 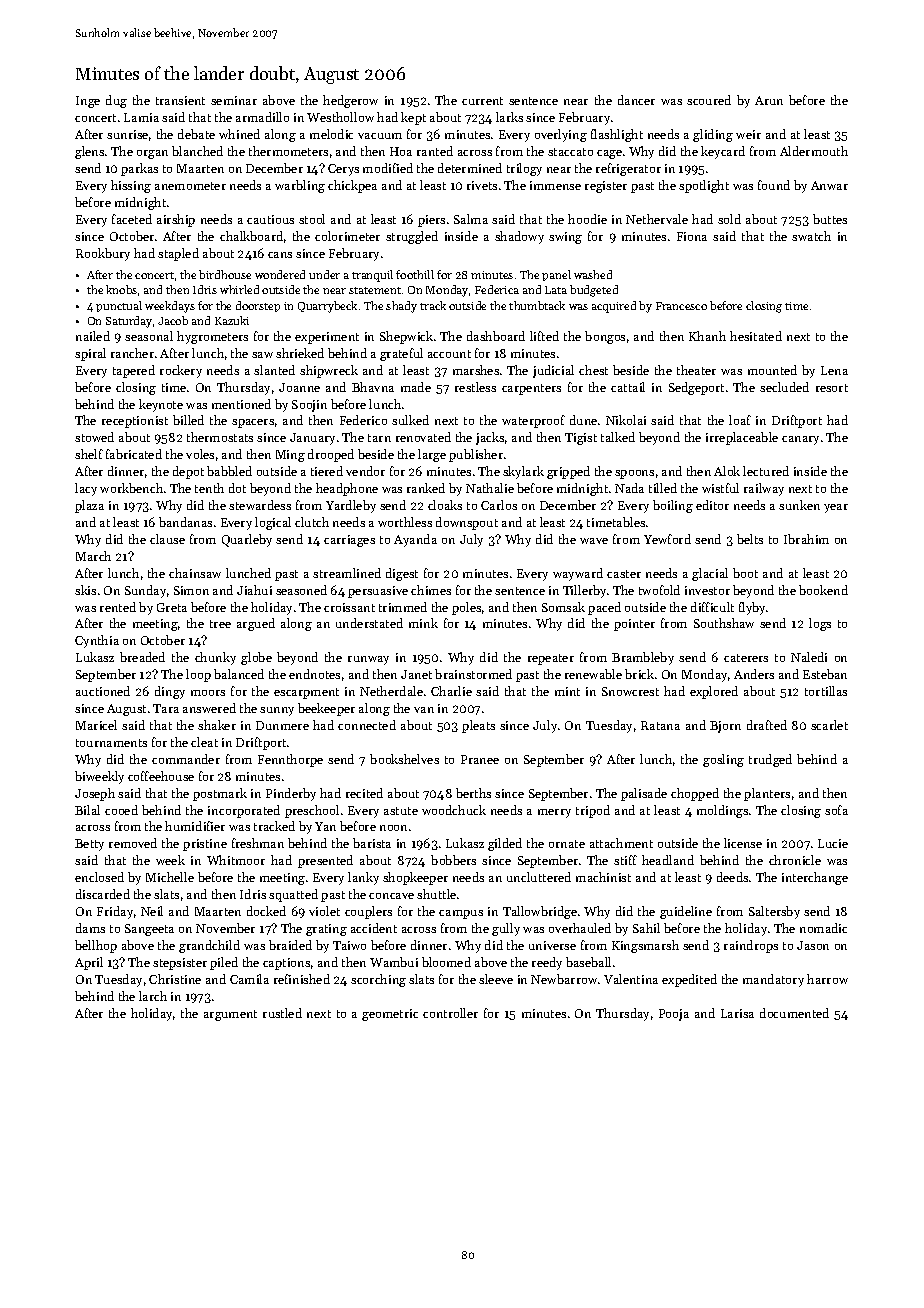 What do you see at coordinates (505, 844) in the image?
I see `gilded` at bounding box center [505, 844].
